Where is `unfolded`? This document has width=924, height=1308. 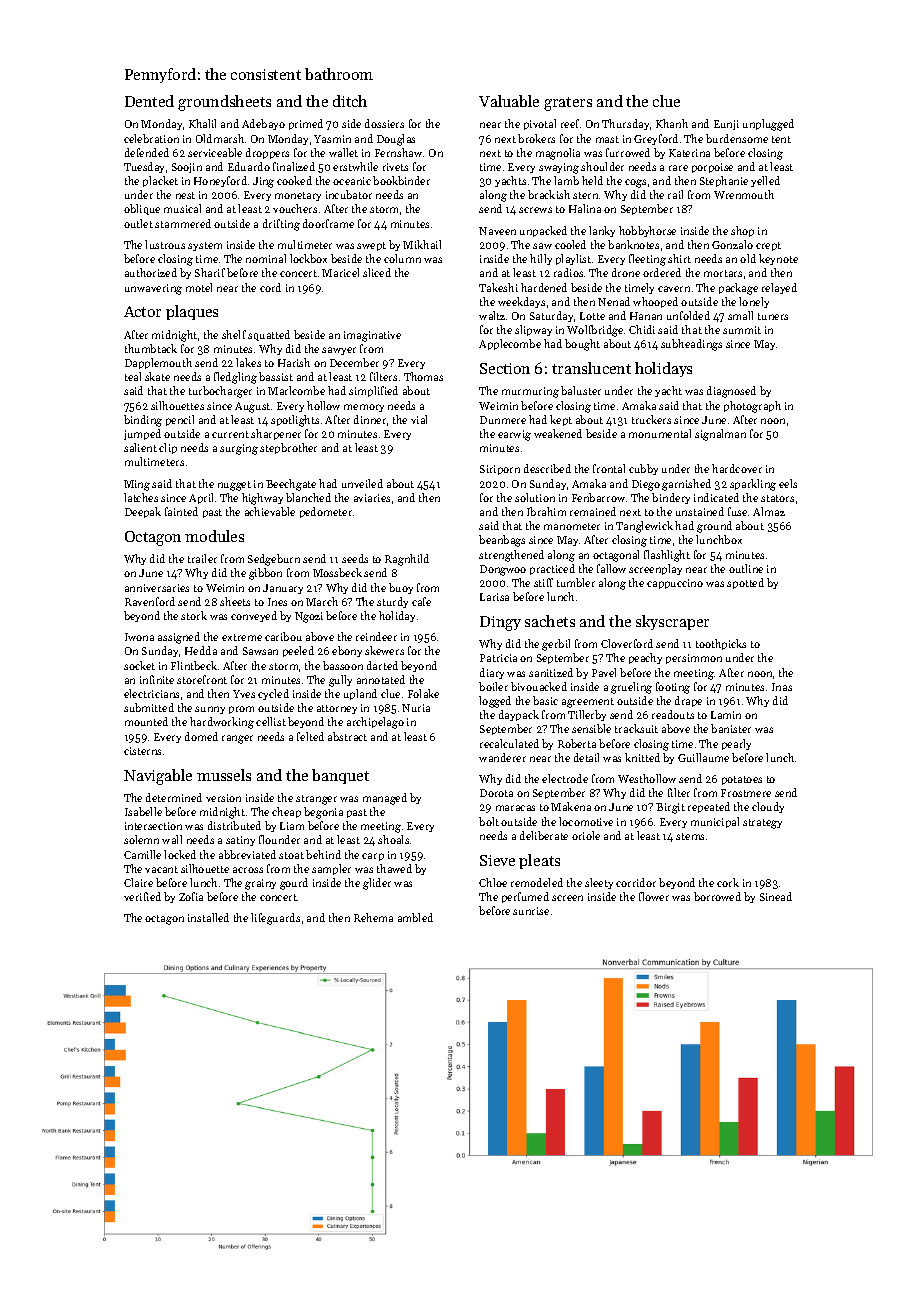 unfolded is located at coordinates (688, 315).
